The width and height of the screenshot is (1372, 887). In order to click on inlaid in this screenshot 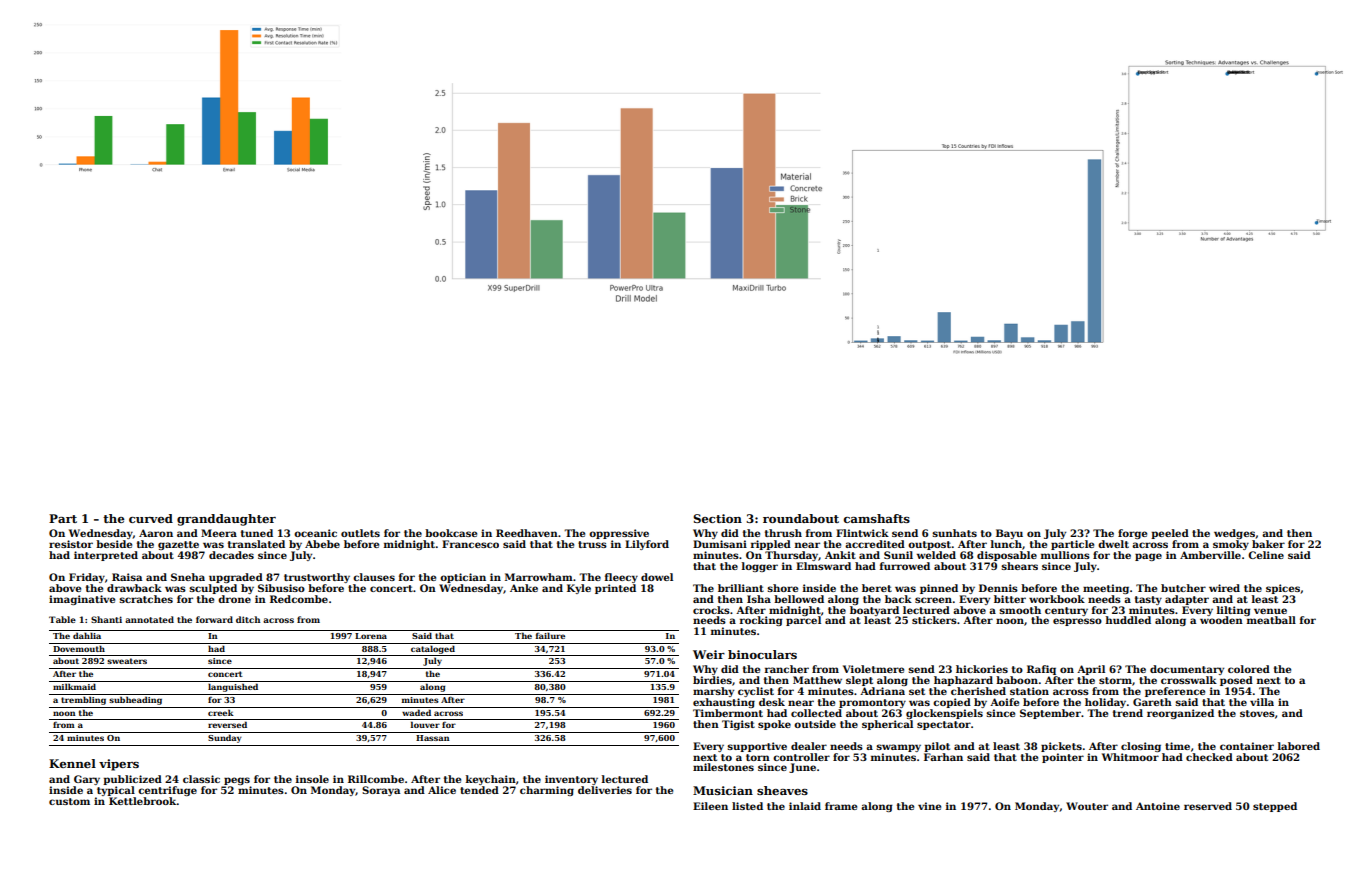, I will do `click(805, 806)`.
